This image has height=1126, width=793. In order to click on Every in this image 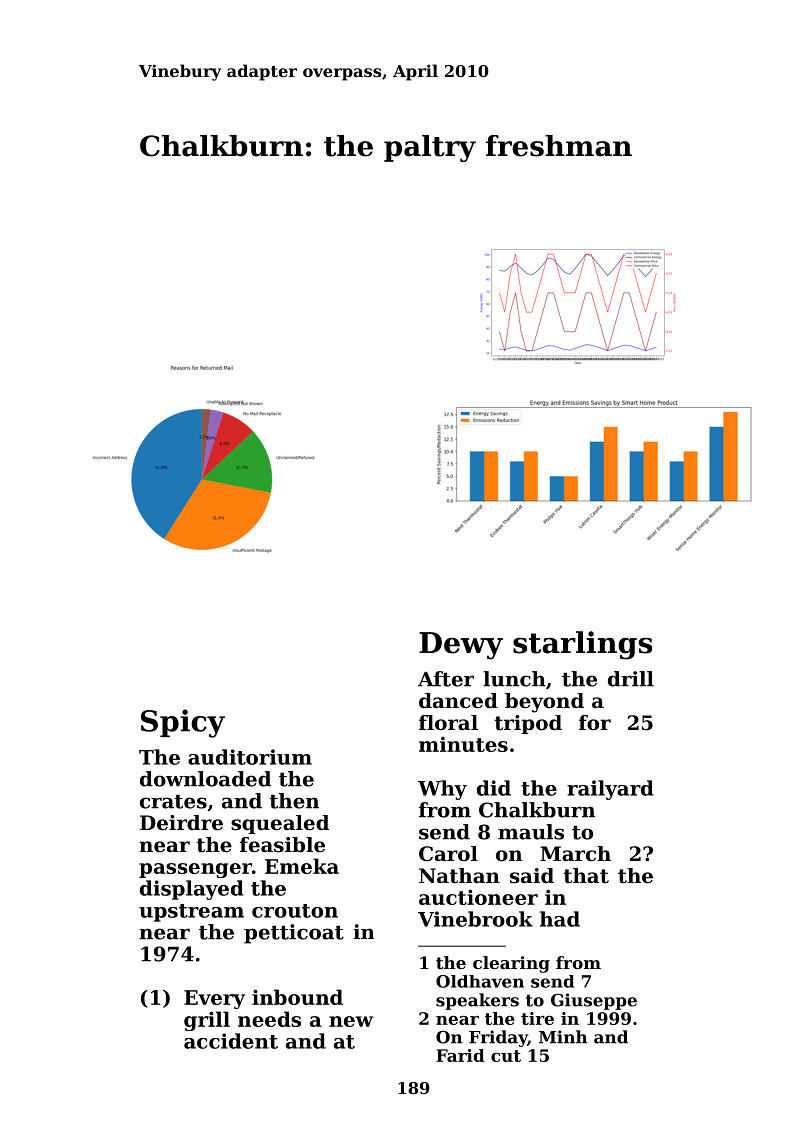, I will do `click(214, 999)`.
